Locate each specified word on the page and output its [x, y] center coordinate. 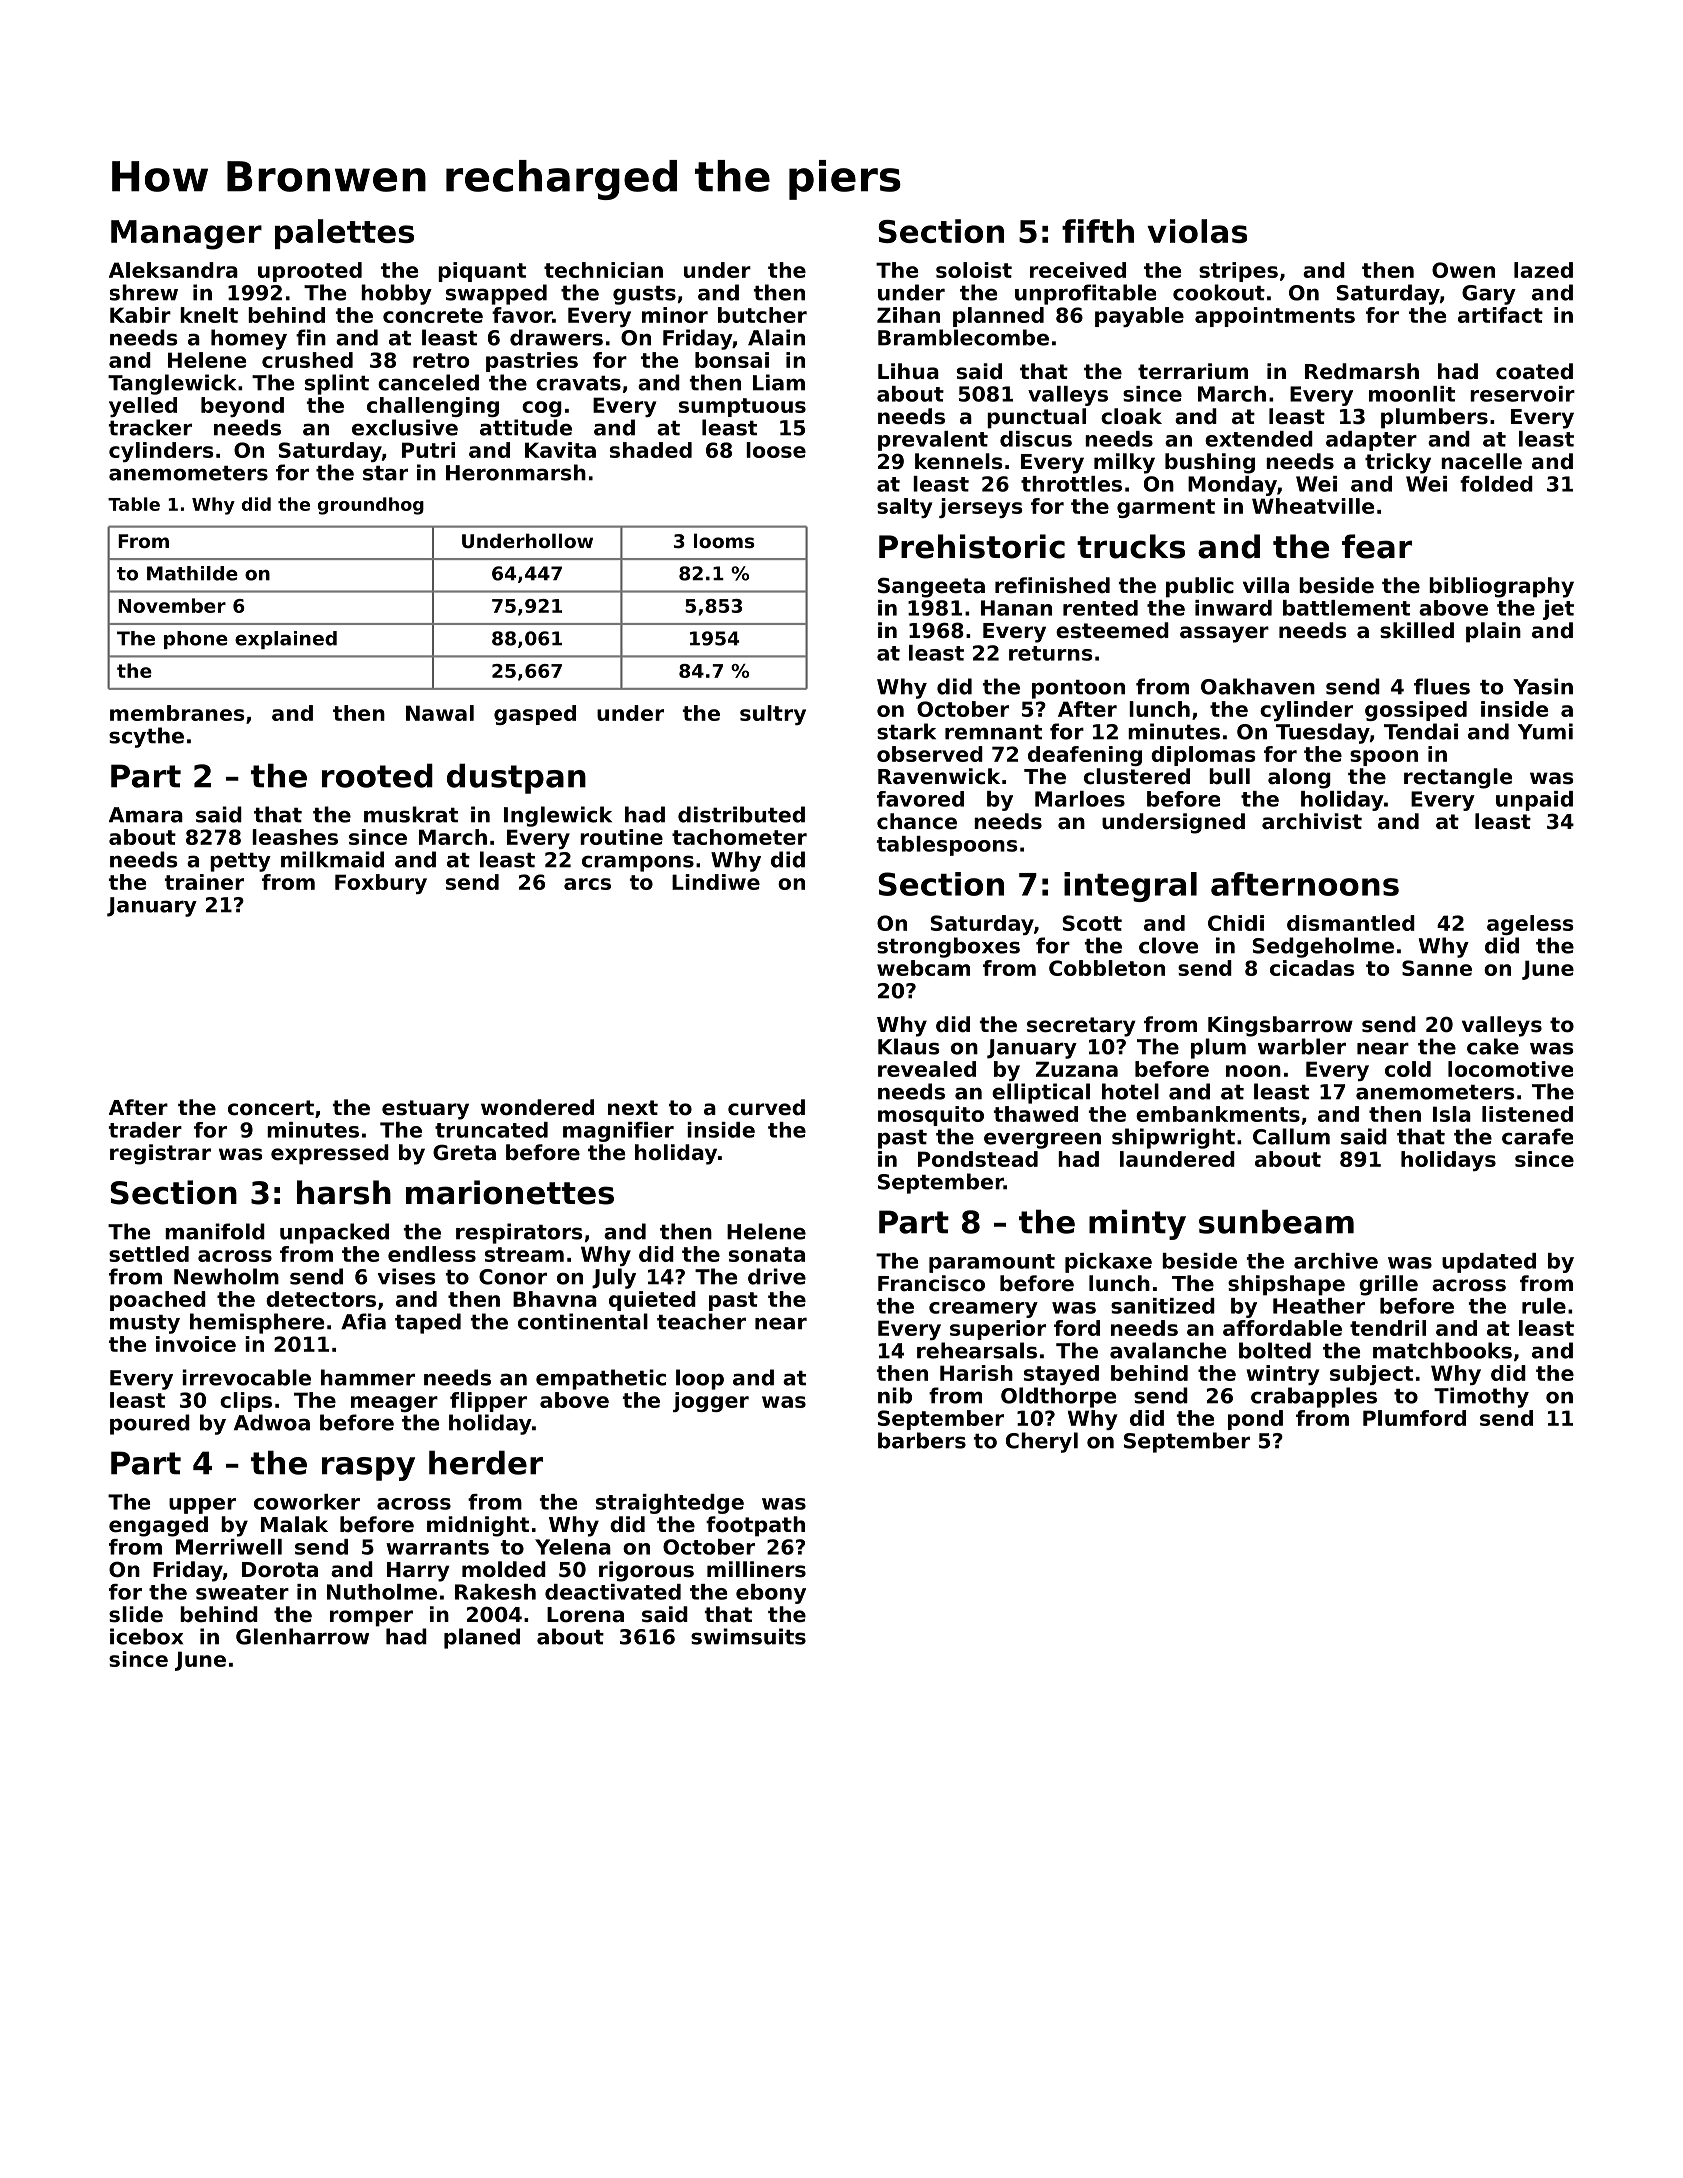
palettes [344, 234]
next [633, 1108]
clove [1168, 945]
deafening [1085, 756]
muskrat [411, 814]
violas [1197, 231]
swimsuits [748, 1636]
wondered [537, 1107]
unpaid [1534, 801]
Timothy [1481, 1397]
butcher [762, 315]
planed [482, 1638]
